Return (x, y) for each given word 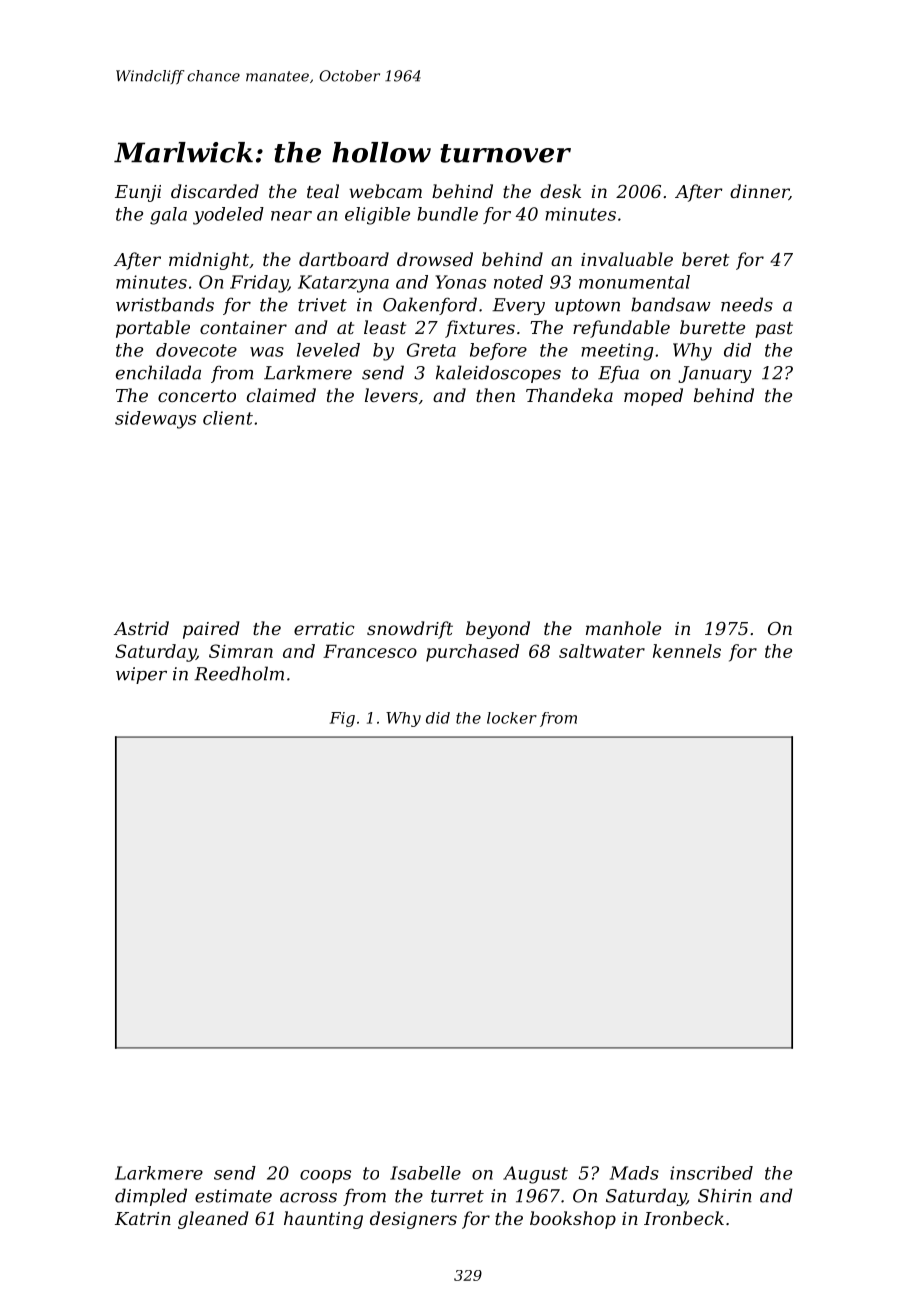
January (715, 374)
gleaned (213, 1220)
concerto (197, 396)
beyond (498, 630)
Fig (342, 719)
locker (512, 718)
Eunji (138, 193)
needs (747, 304)
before (498, 351)
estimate (233, 1196)
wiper (141, 675)
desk (560, 191)
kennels (687, 651)
